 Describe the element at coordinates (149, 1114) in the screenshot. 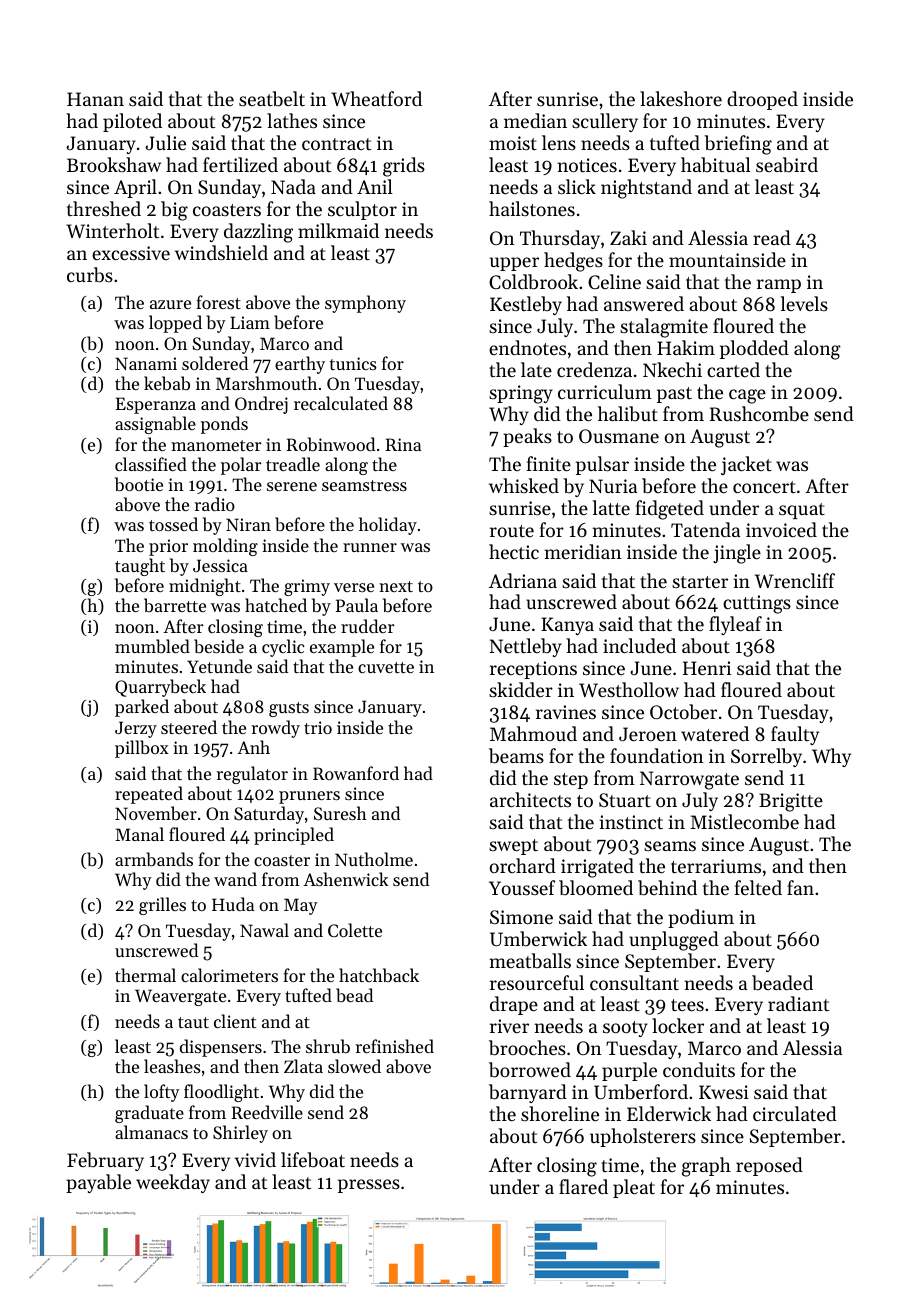

I see `graduate` at that location.
